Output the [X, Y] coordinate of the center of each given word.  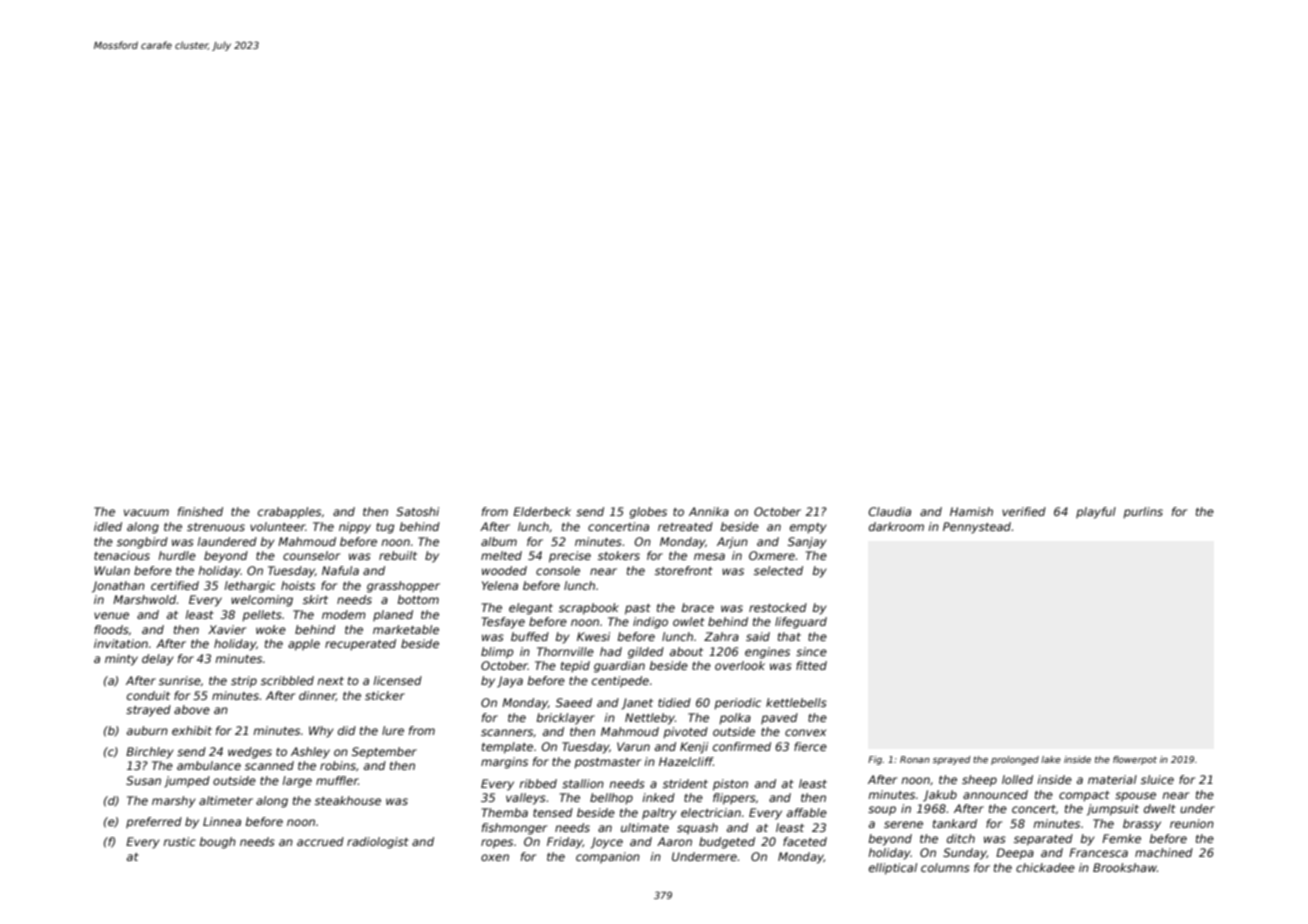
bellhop [611, 799]
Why [321, 732]
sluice [1157, 779]
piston [730, 785]
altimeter [226, 800]
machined [1164, 852]
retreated [685, 526]
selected [778, 570]
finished [200, 511]
